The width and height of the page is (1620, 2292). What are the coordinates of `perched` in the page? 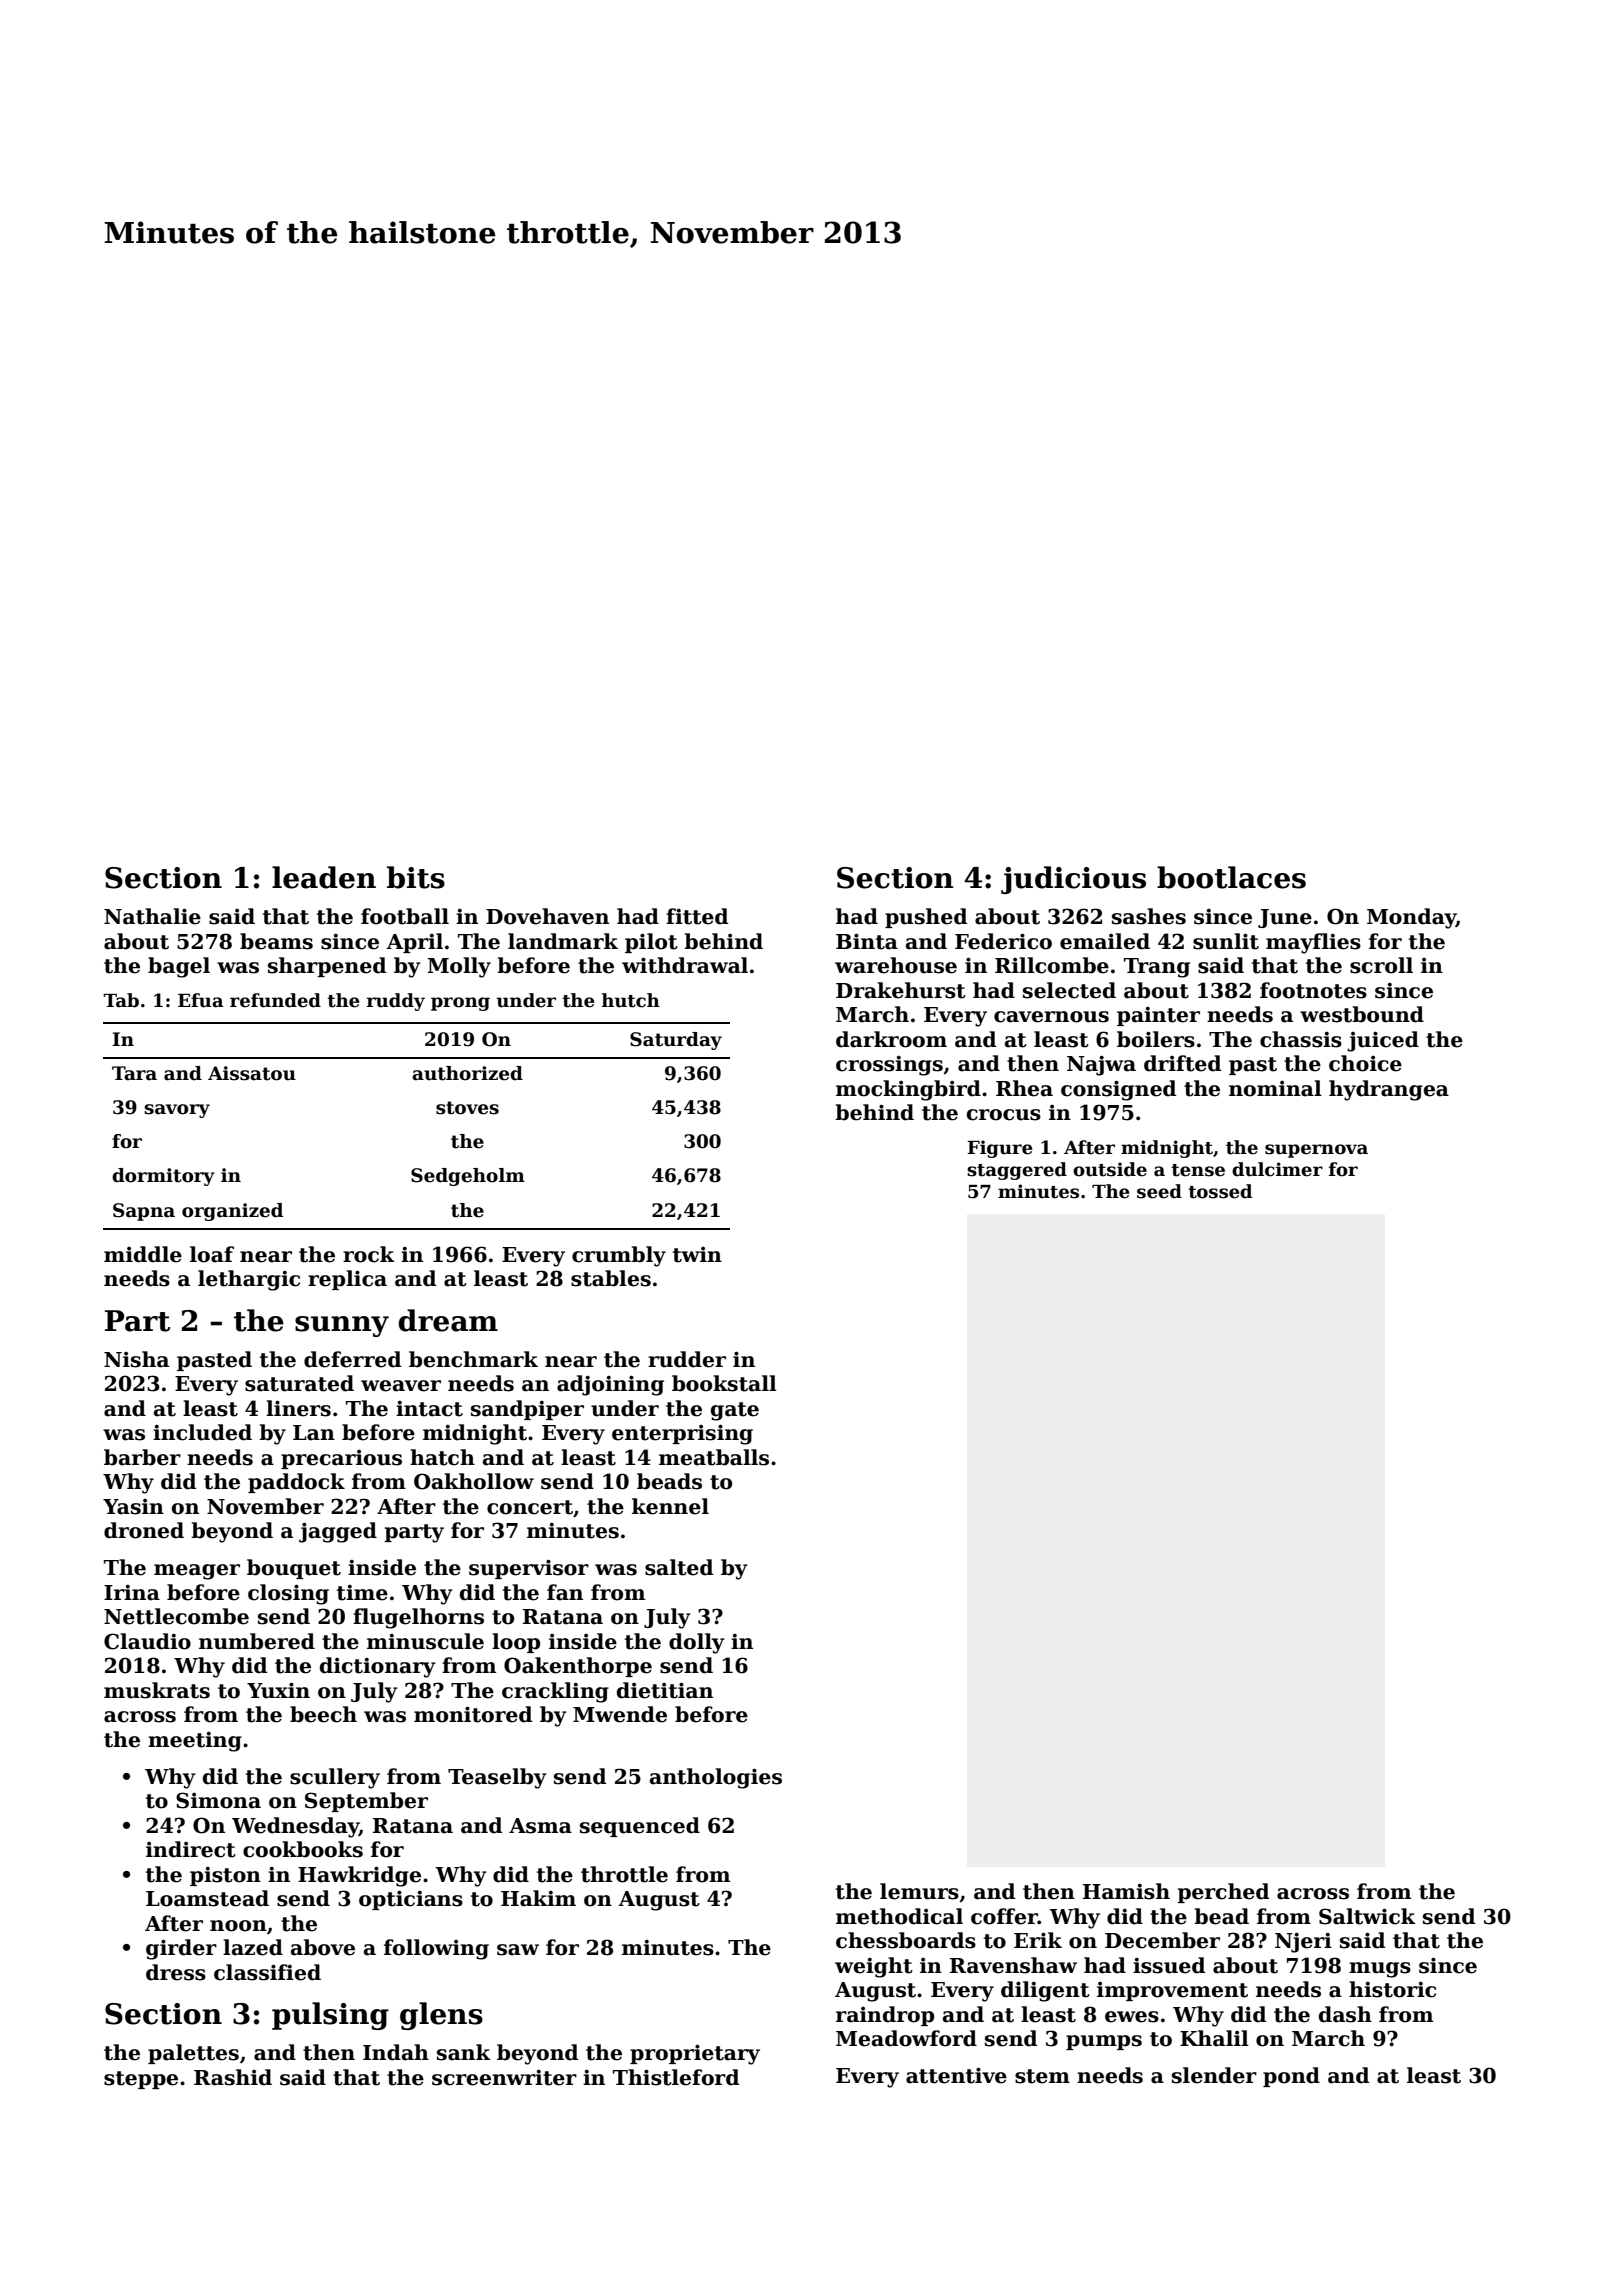 It's located at (1223, 1893).
